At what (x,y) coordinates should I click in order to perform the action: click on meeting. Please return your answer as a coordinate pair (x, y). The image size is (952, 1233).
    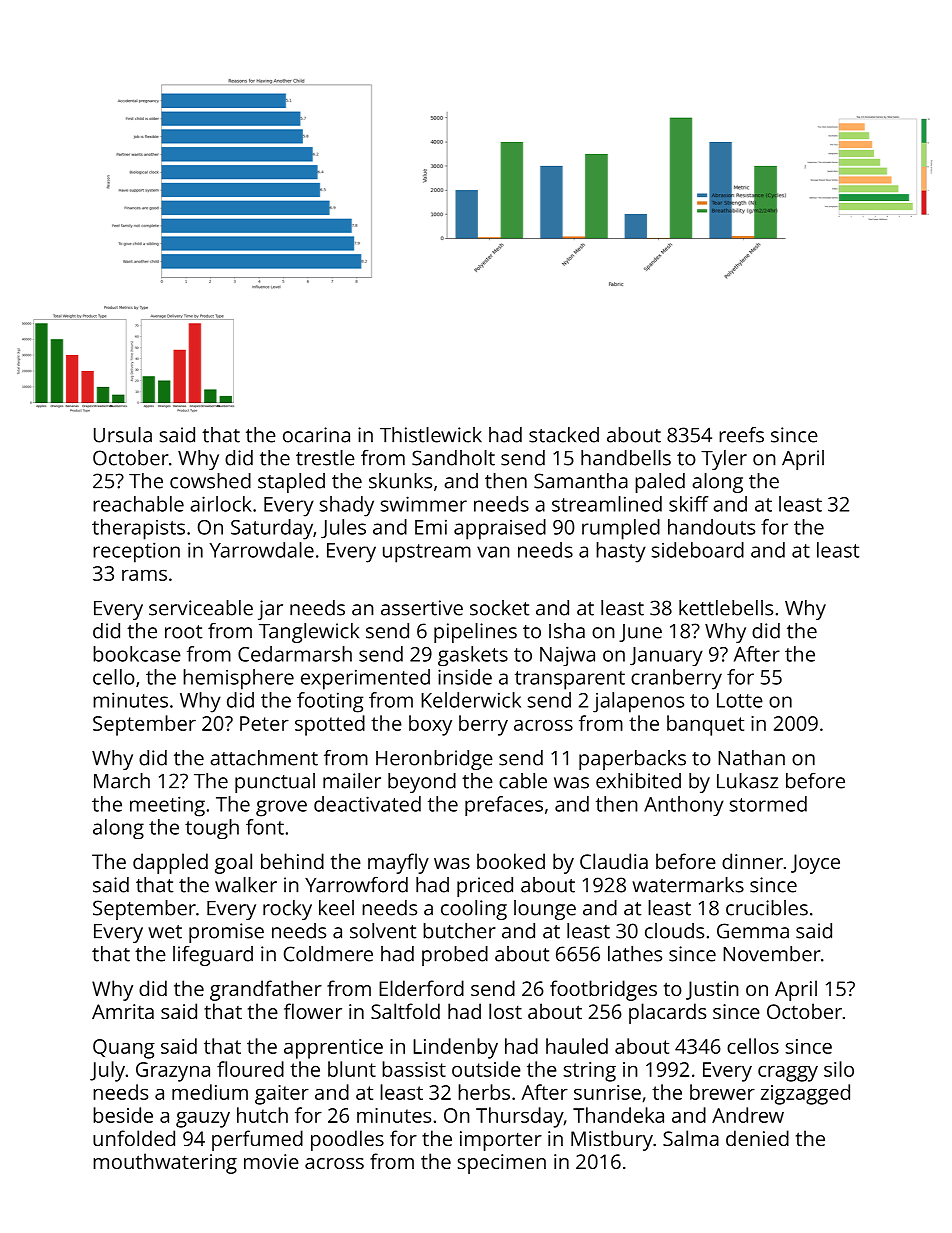
    Looking at the image, I should click on (167, 806).
